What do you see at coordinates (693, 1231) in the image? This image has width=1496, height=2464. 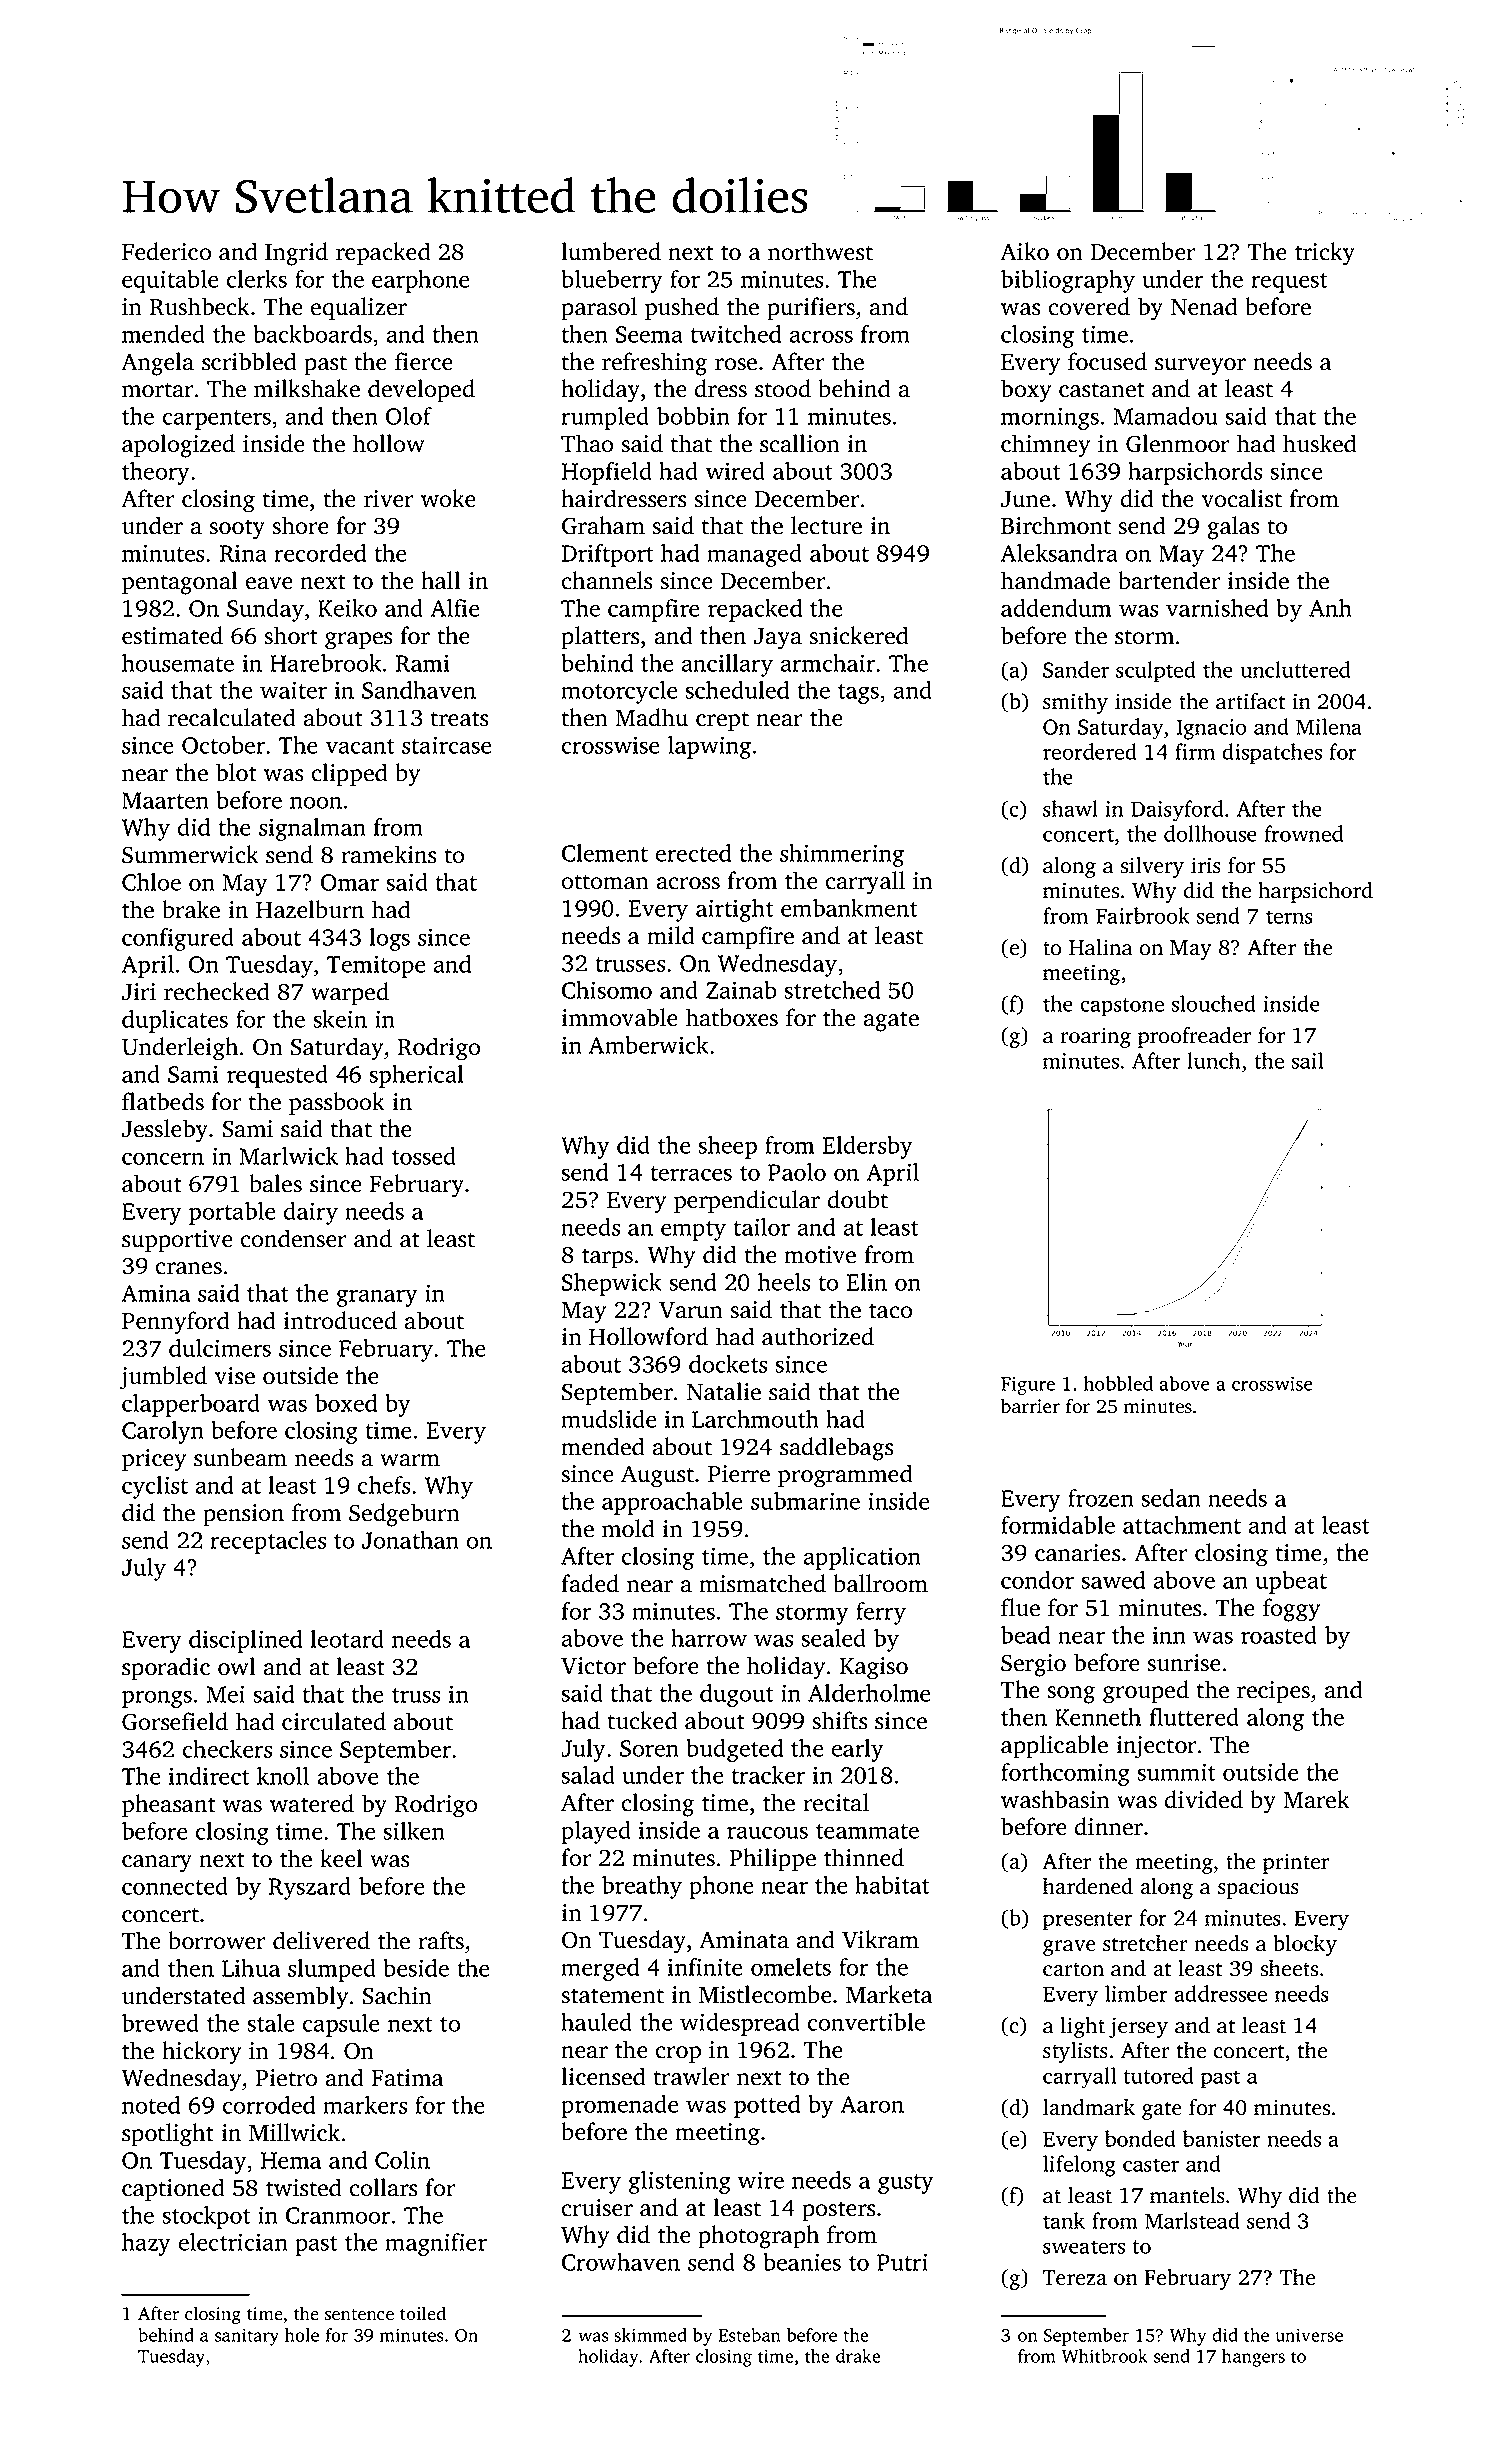 I see `empty` at bounding box center [693, 1231].
